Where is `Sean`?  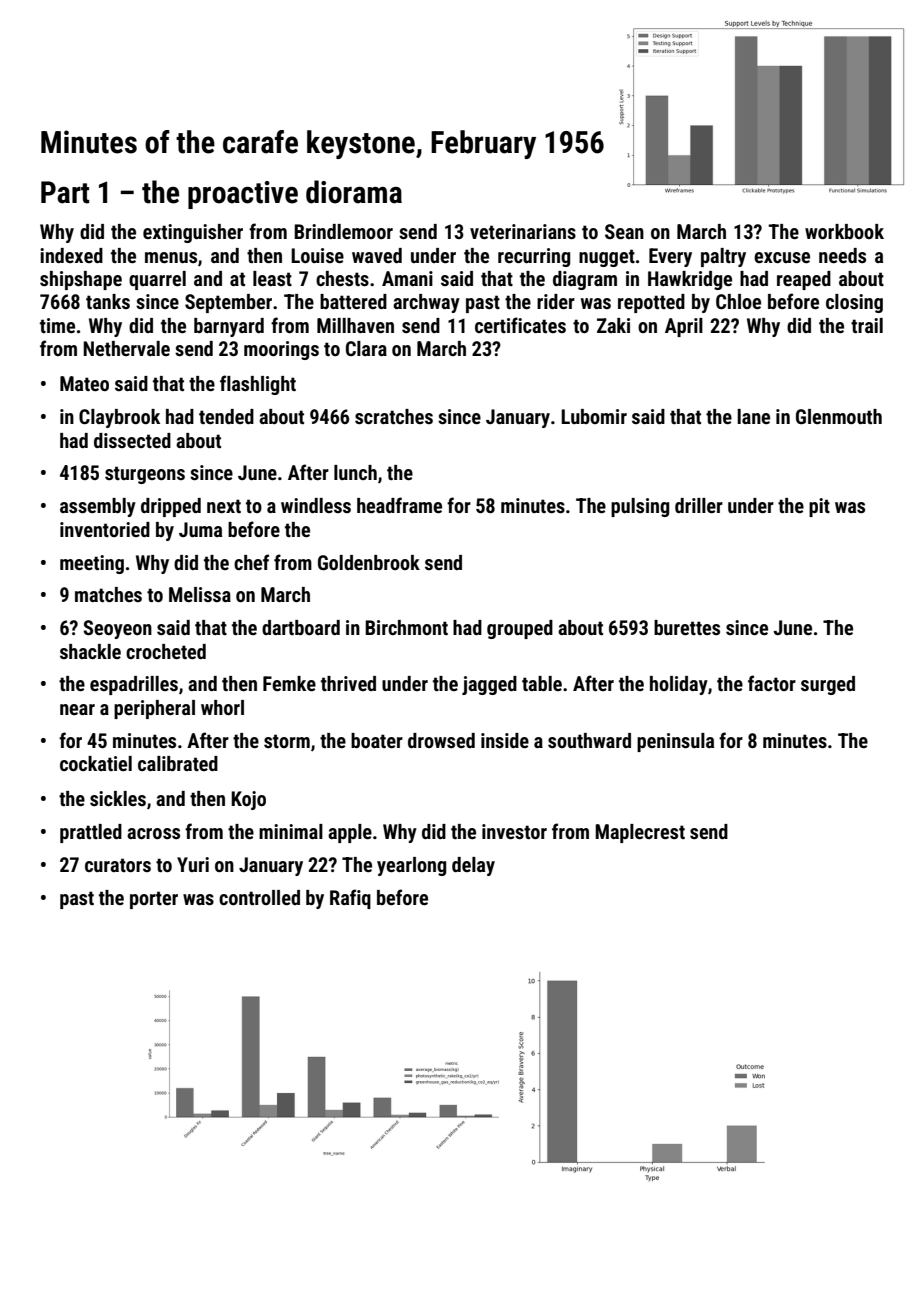
Sean is located at coordinates (624, 231).
